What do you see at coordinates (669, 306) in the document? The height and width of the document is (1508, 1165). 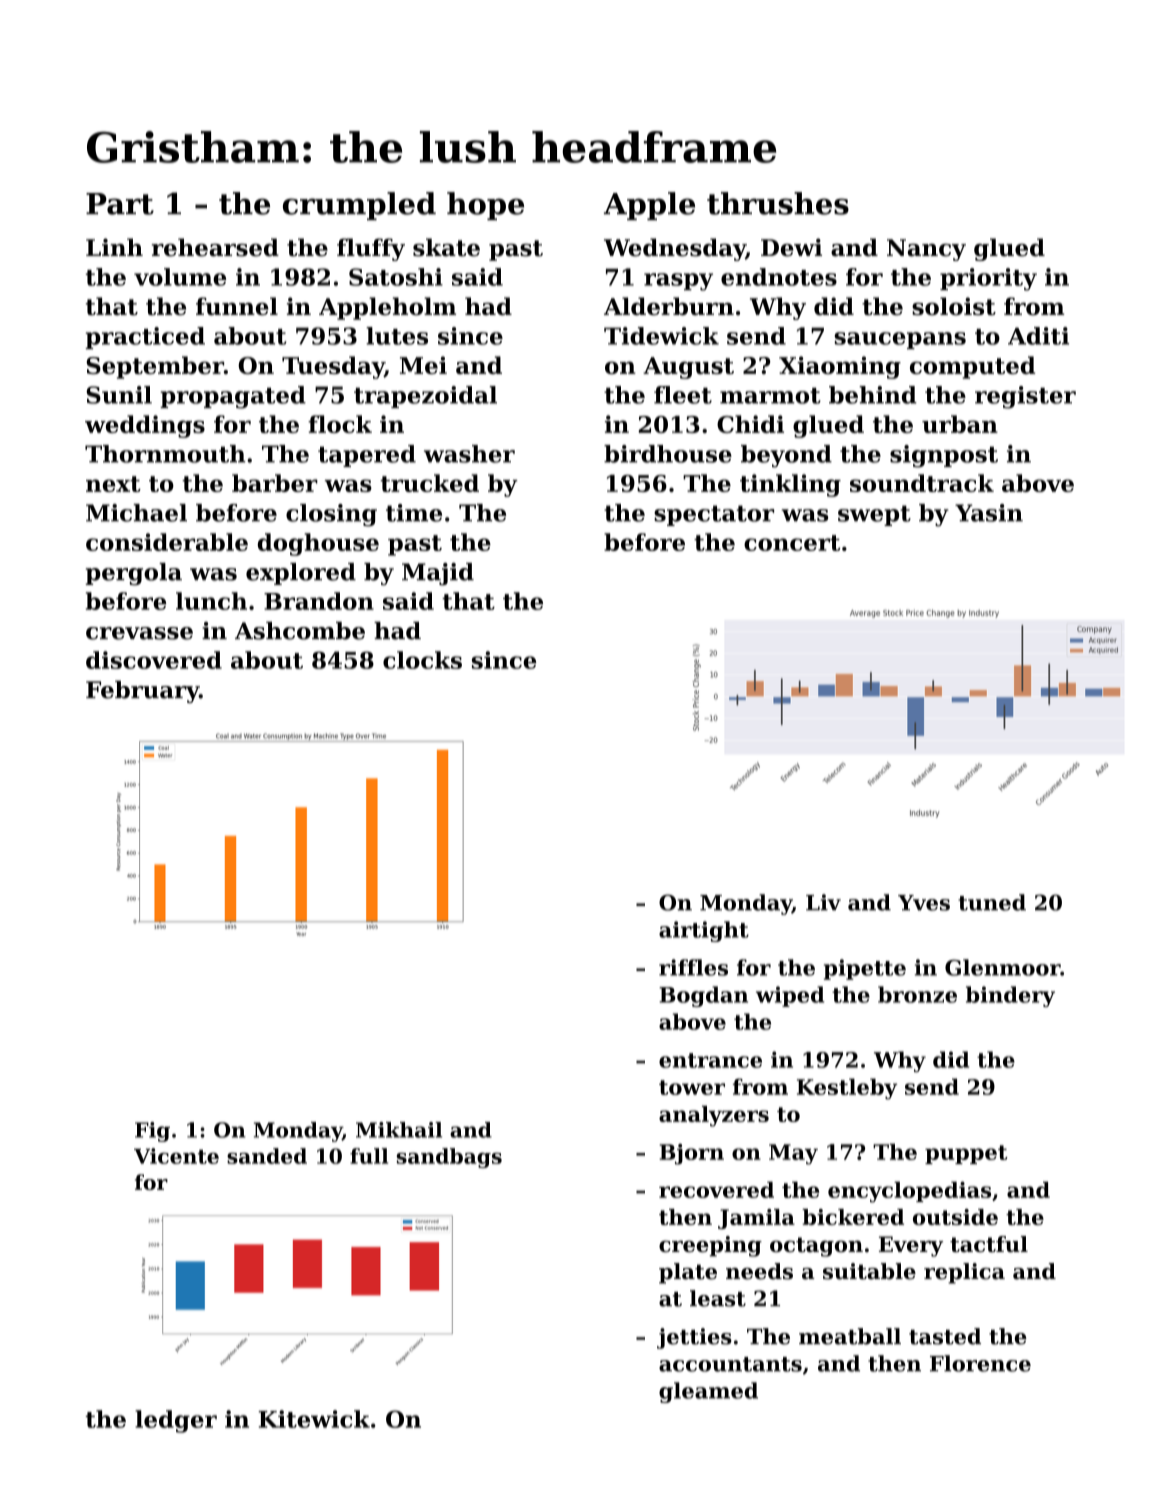 I see `Alderburn` at bounding box center [669, 306].
